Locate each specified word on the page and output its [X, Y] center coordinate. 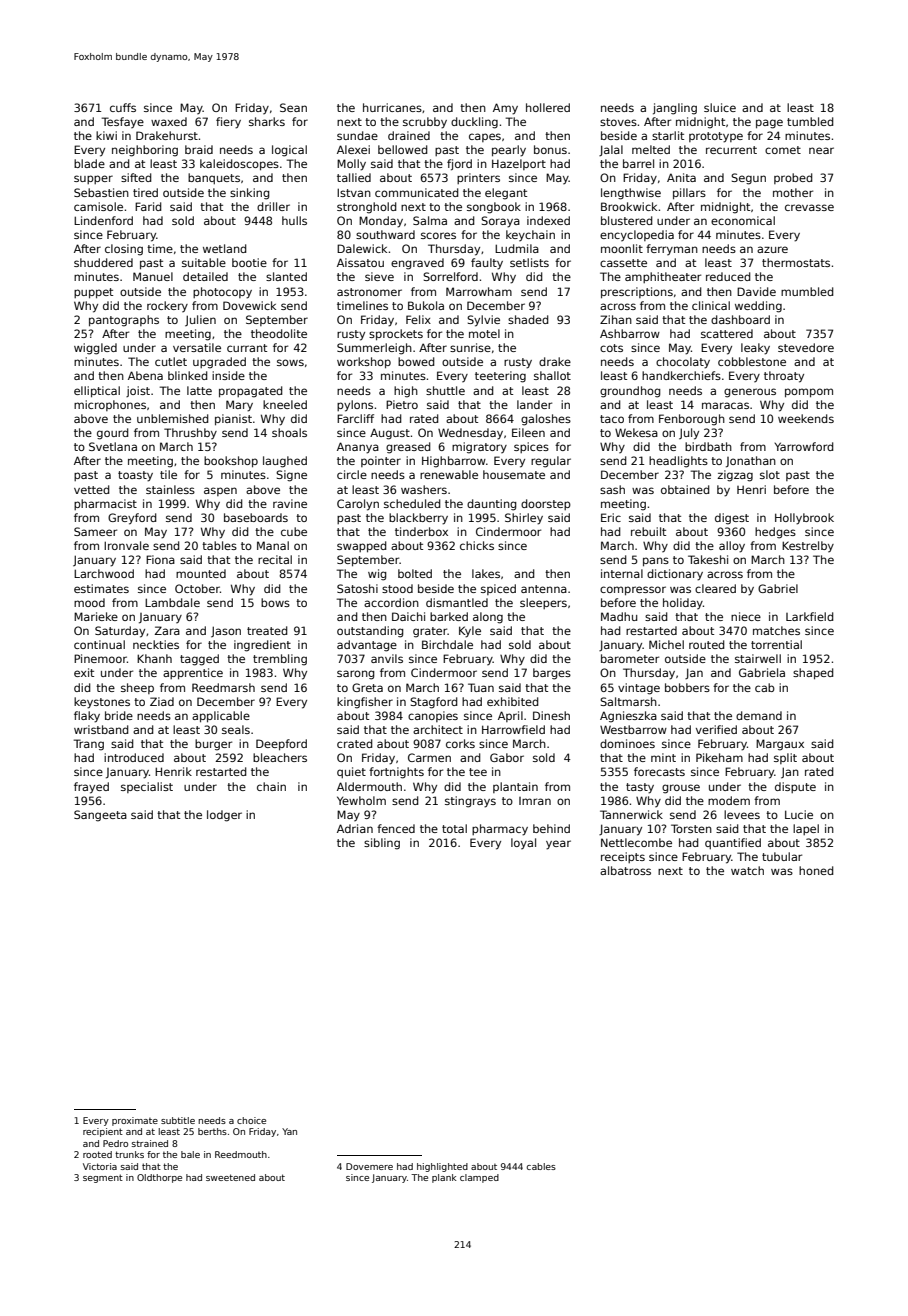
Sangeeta [100, 816]
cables [541, 1166]
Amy [505, 109]
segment [103, 1178]
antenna [544, 589]
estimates [101, 588]
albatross [625, 870]
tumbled [810, 121]
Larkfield [810, 616]
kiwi [106, 135]
